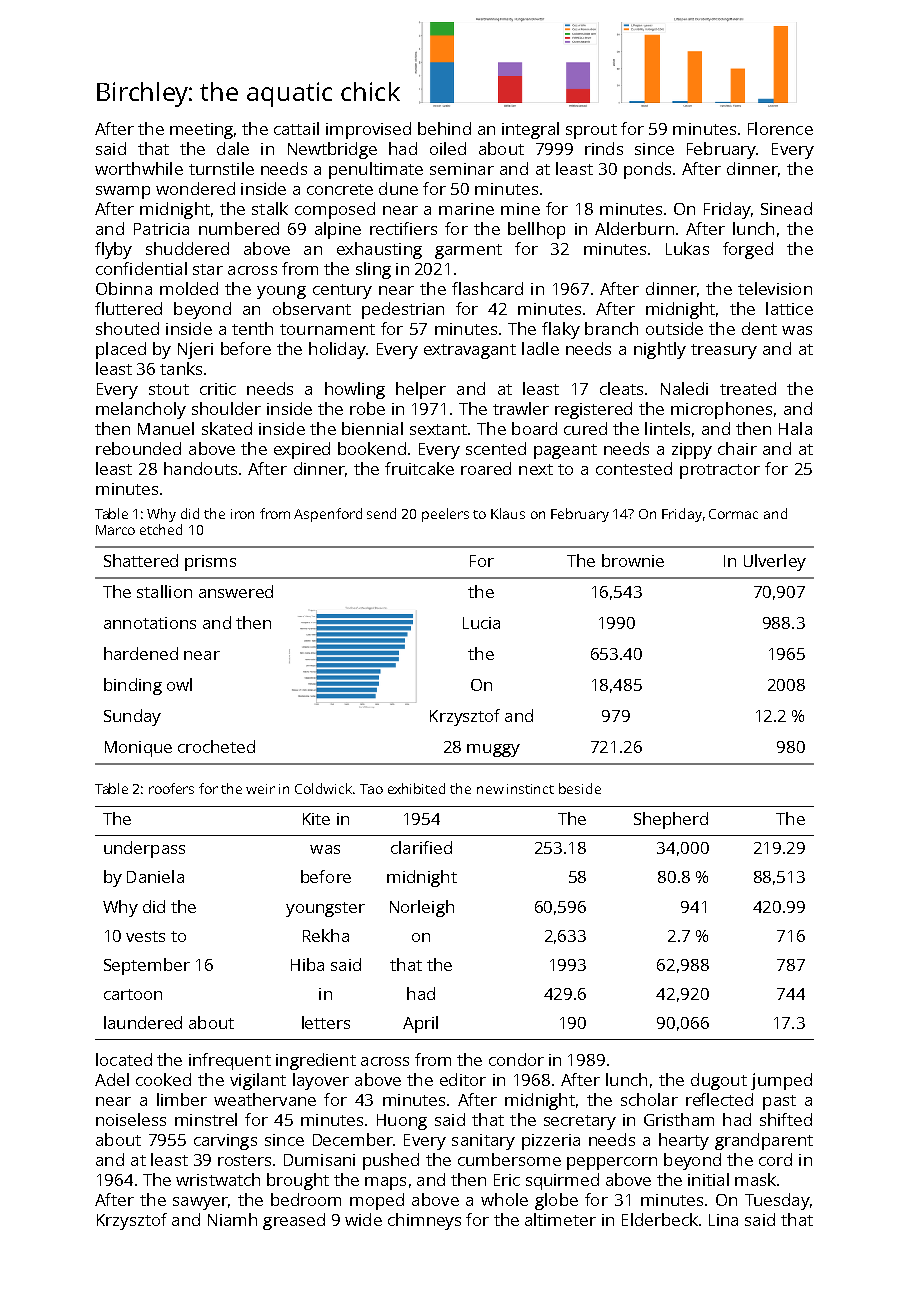 This screenshot has width=908, height=1316. Describe the element at coordinates (225, 1142) in the screenshot. I see `carvings` at that location.
